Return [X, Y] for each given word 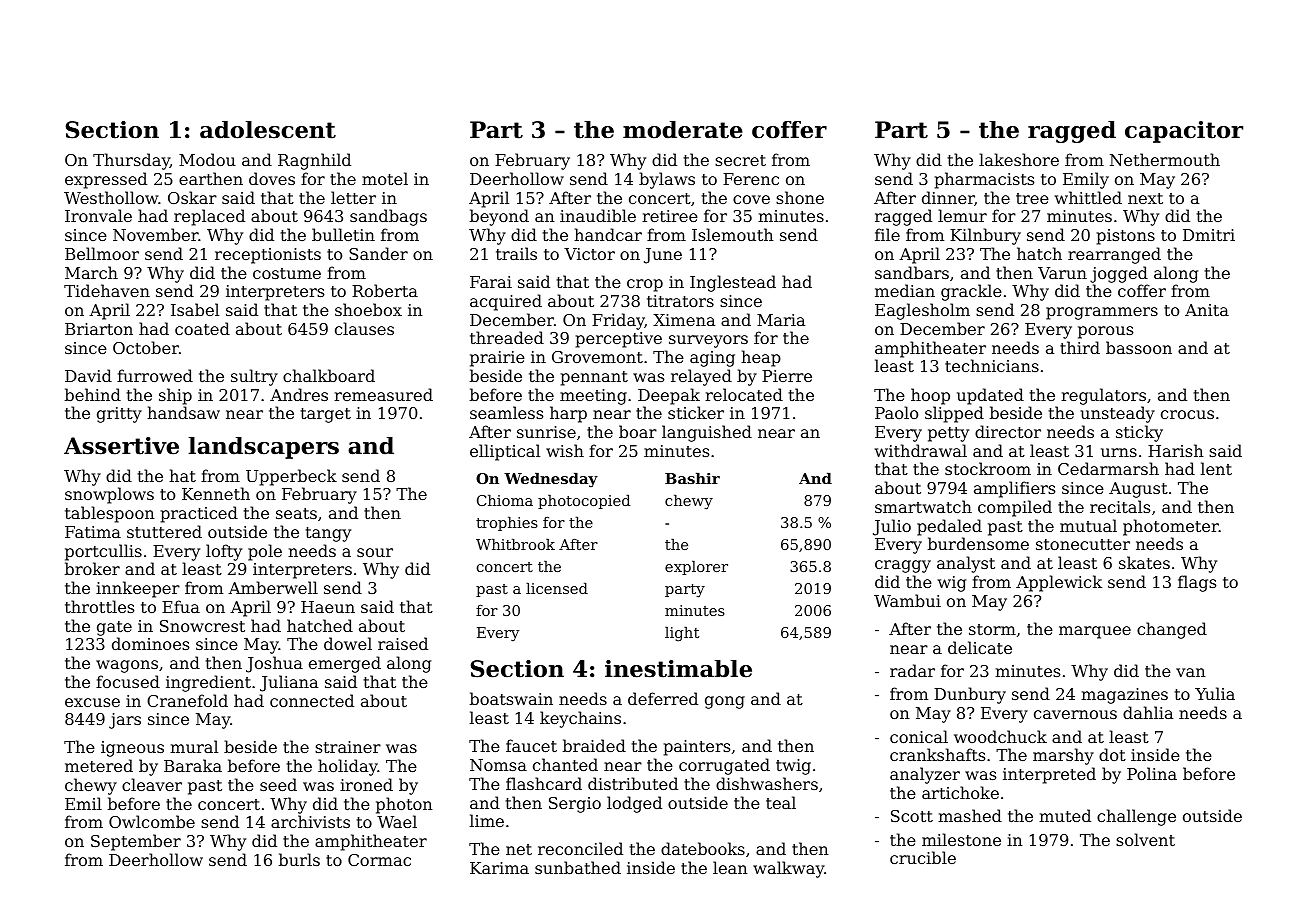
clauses [364, 328]
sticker [696, 412]
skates [1144, 562]
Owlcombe [152, 821]
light [682, 634]
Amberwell [273, 587]
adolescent [268, 130]
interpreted [1049, 775]
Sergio [575, 805]
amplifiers [1014, 489]
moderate [683, 130]
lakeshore [1019, 159]
